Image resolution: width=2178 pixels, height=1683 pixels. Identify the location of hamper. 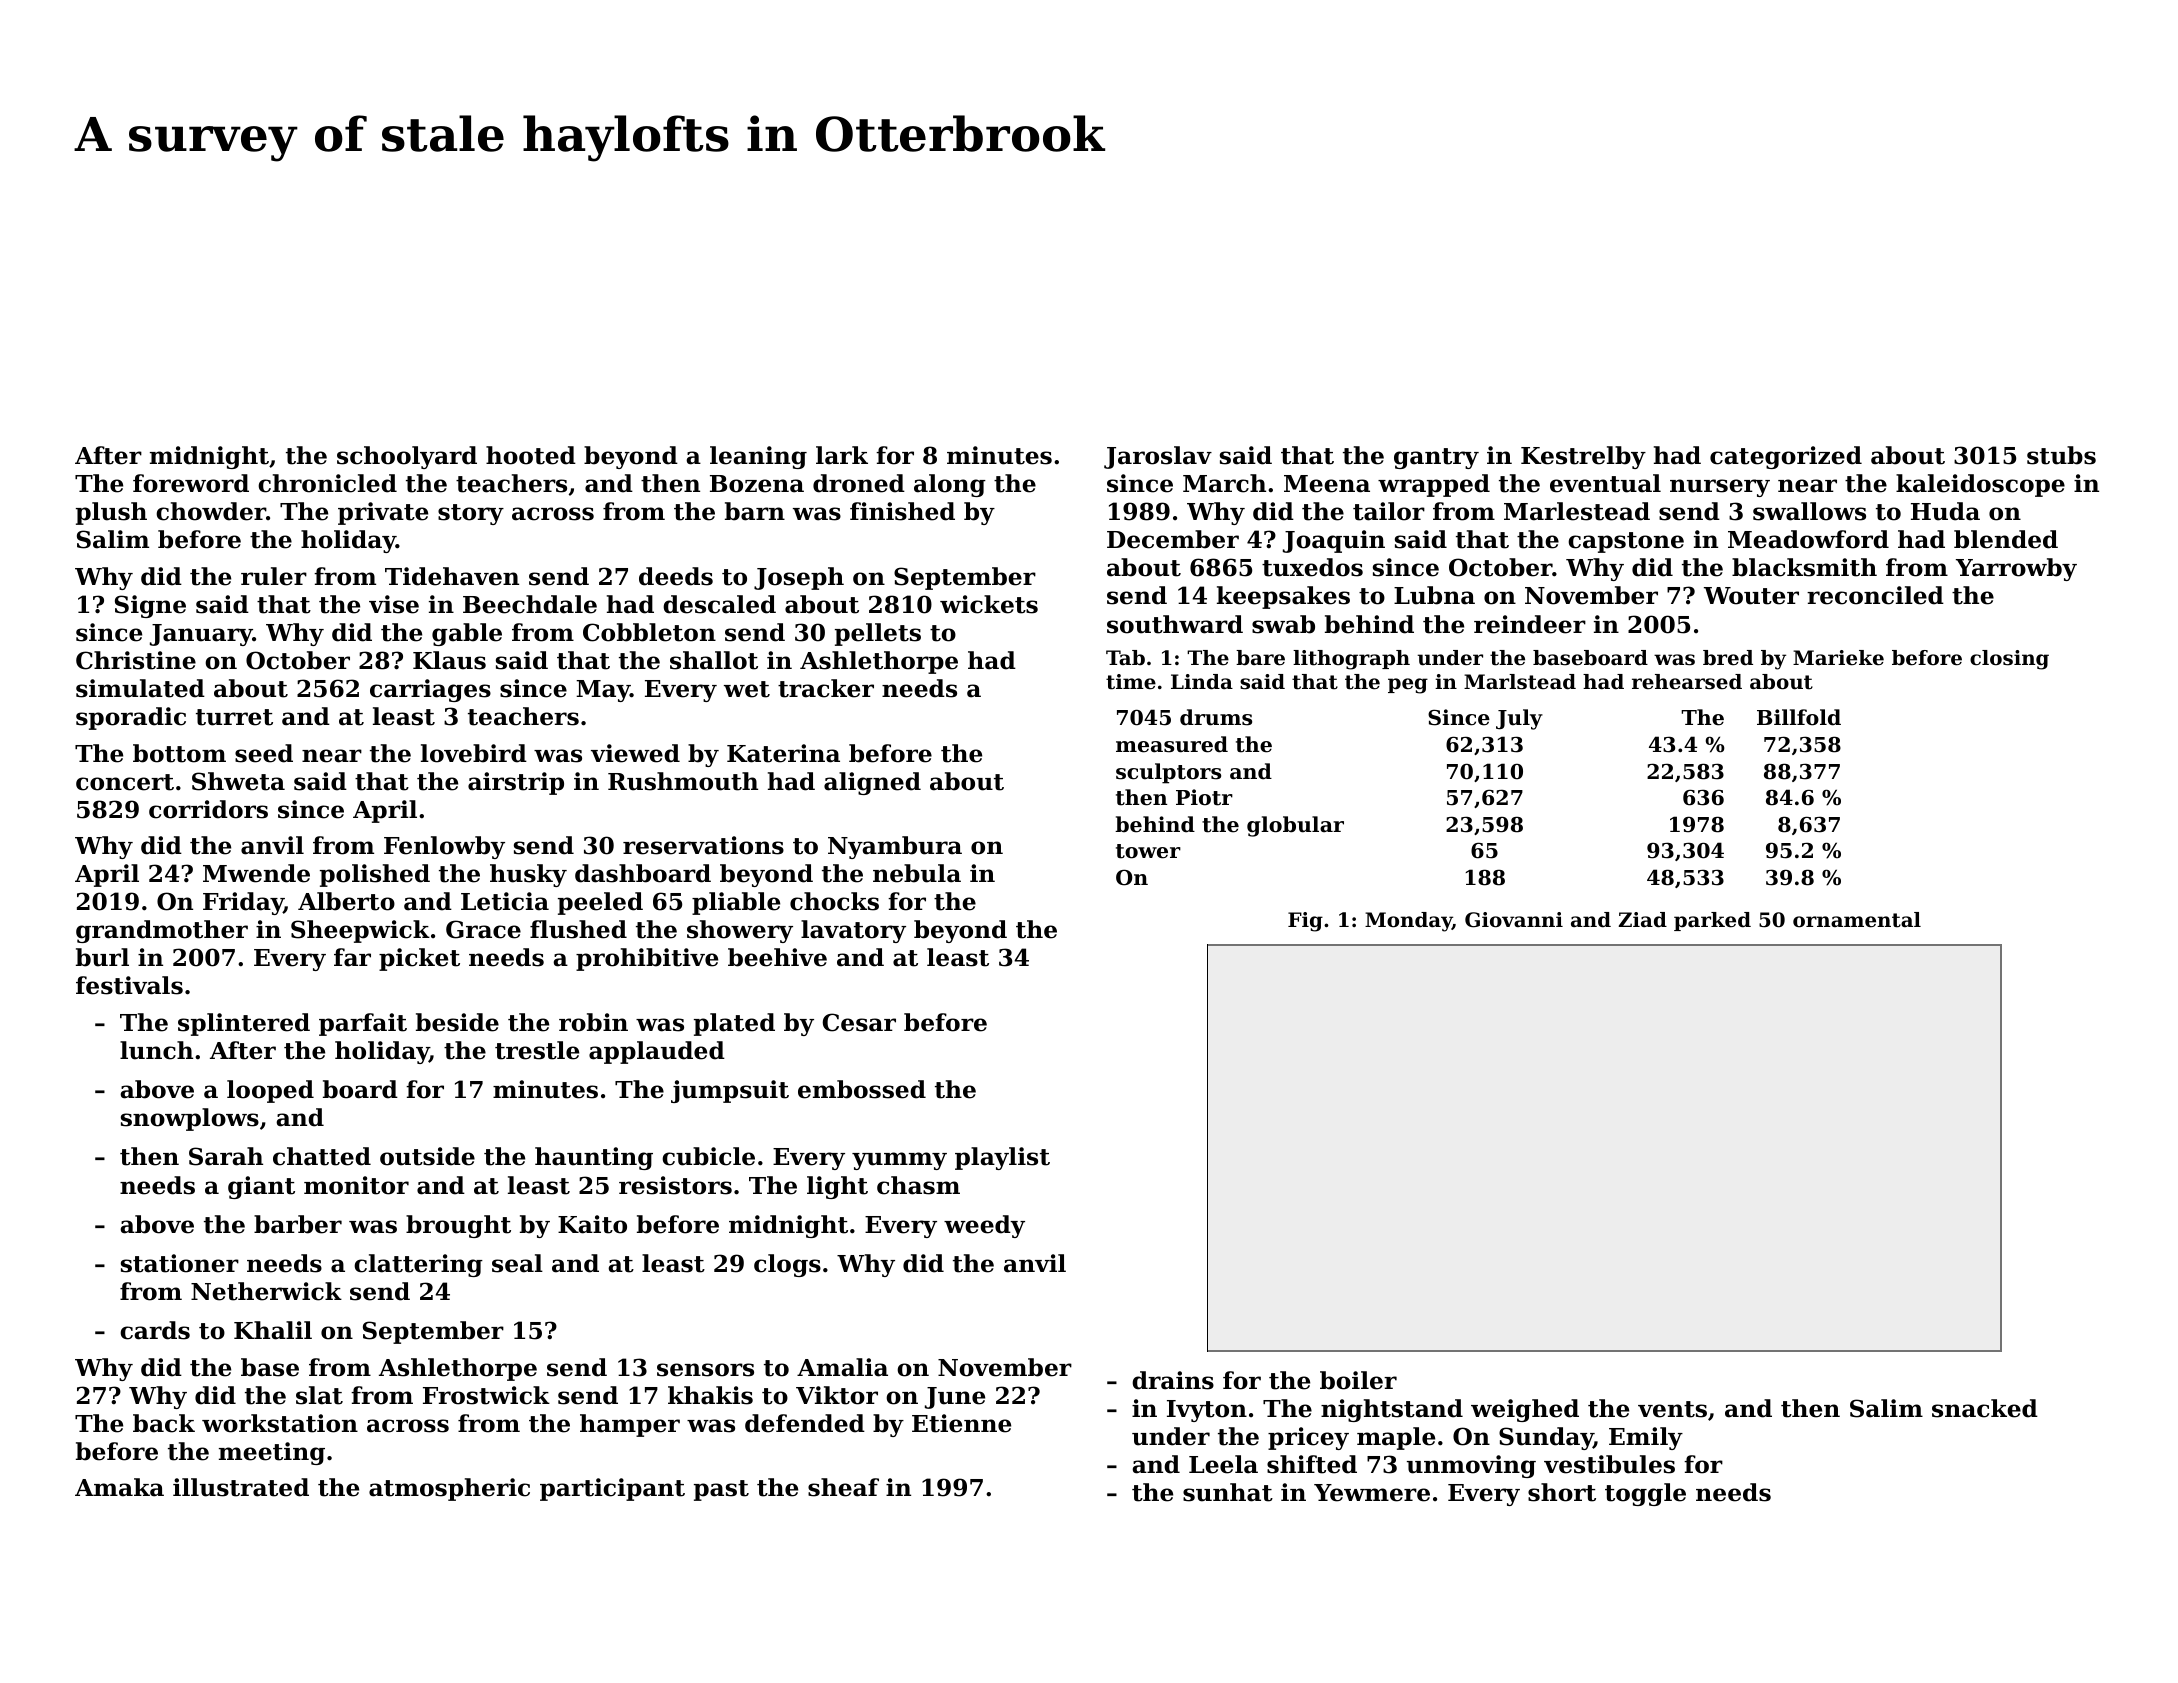
(630, 1425).
